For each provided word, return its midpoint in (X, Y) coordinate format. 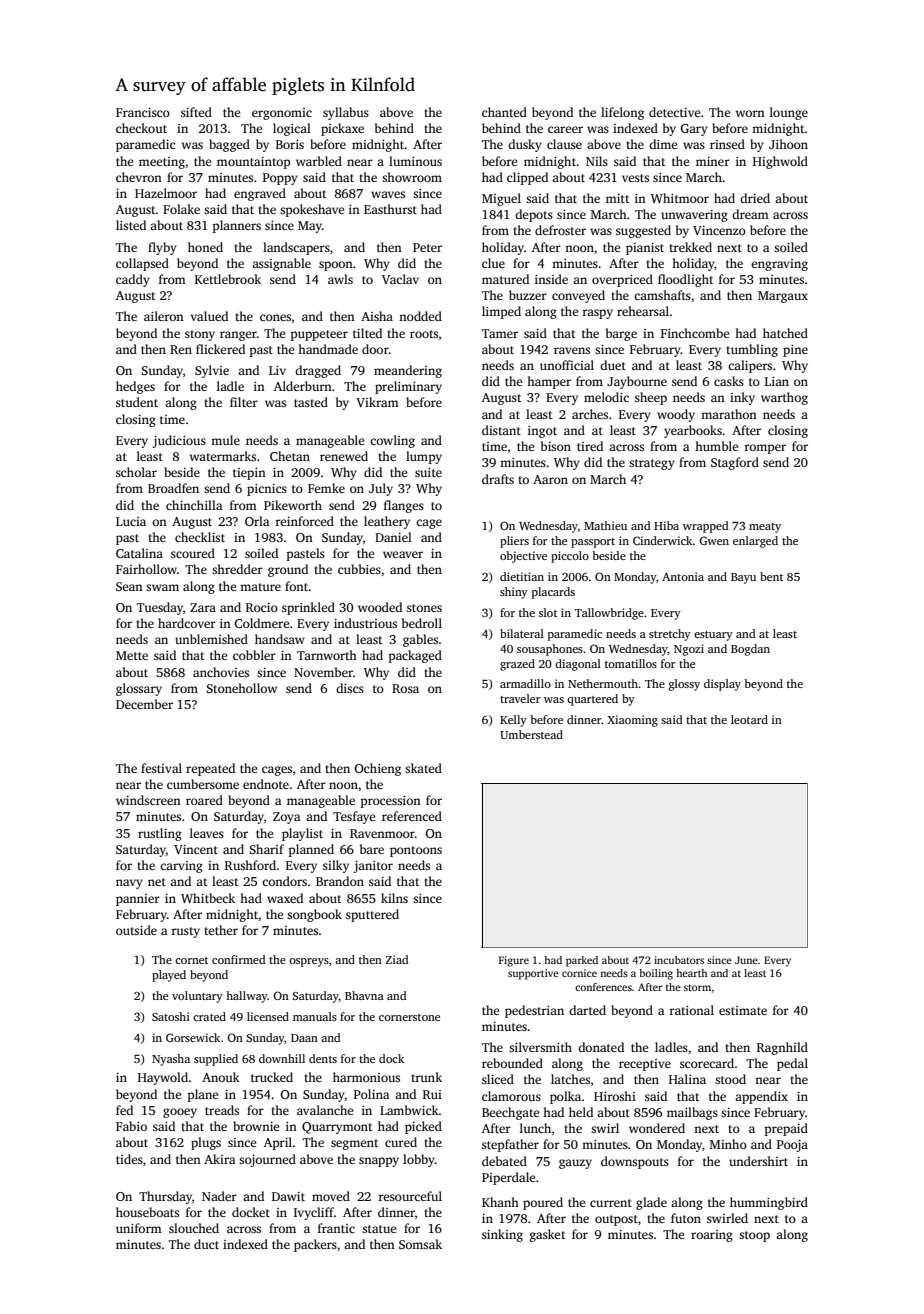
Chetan (290, 456)
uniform (139, 1228)
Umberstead (531, 734)
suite (428, 472)
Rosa (405, 688)
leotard (749, 719)
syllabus (346, 113)
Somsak (420, 1244)
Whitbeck (208, 898)
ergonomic (282, 114)
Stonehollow (241, 688)
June (746, 960)
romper (765, 449)
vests (635, 178)
